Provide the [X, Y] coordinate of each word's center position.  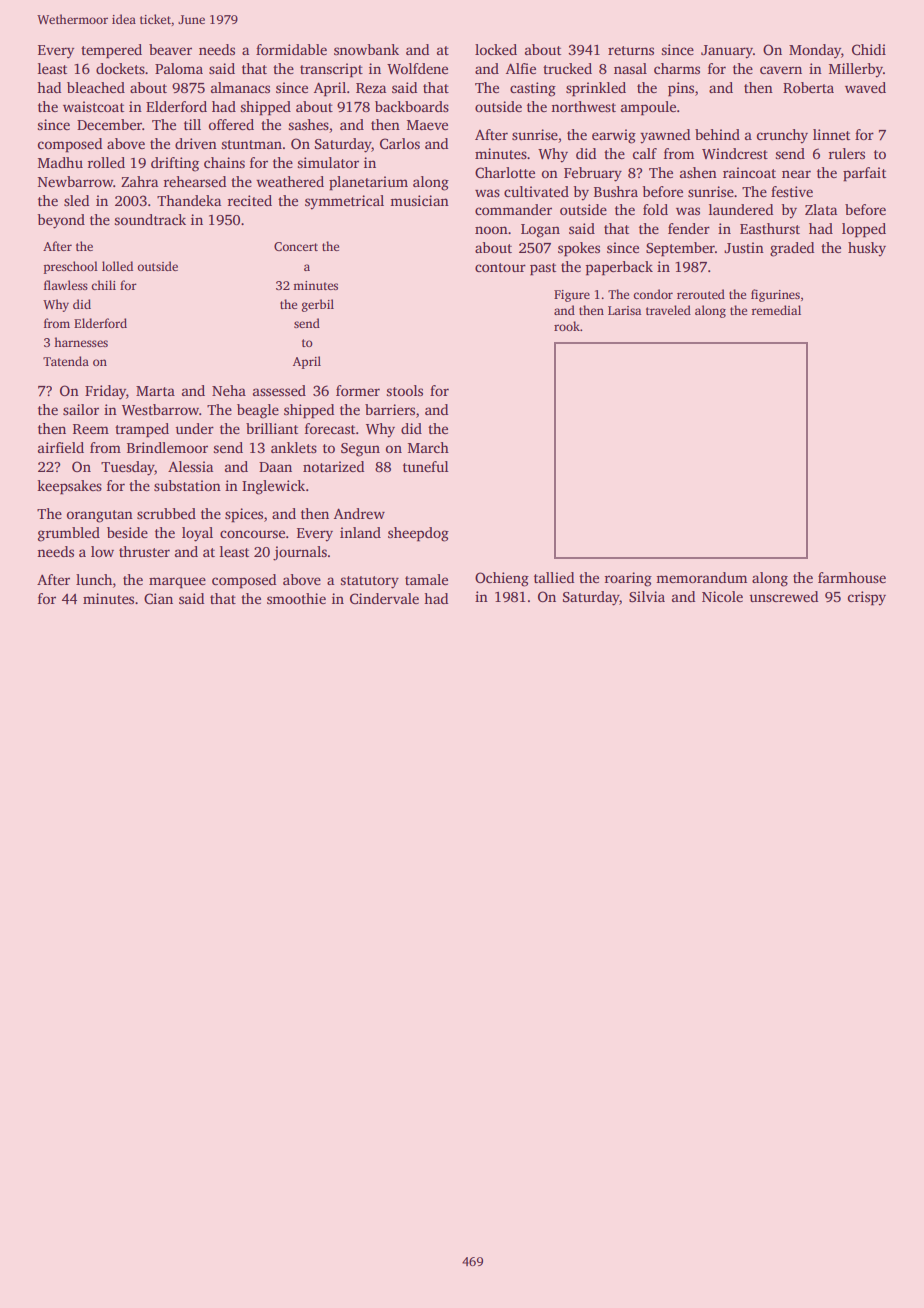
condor [653, 294]
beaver [170, 49]
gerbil [318, 305]
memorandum [701, 577]
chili [103, 285]
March [428, 447]
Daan [275, 467]
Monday [815, 51]
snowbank [366, 49]
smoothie [296, 598]
